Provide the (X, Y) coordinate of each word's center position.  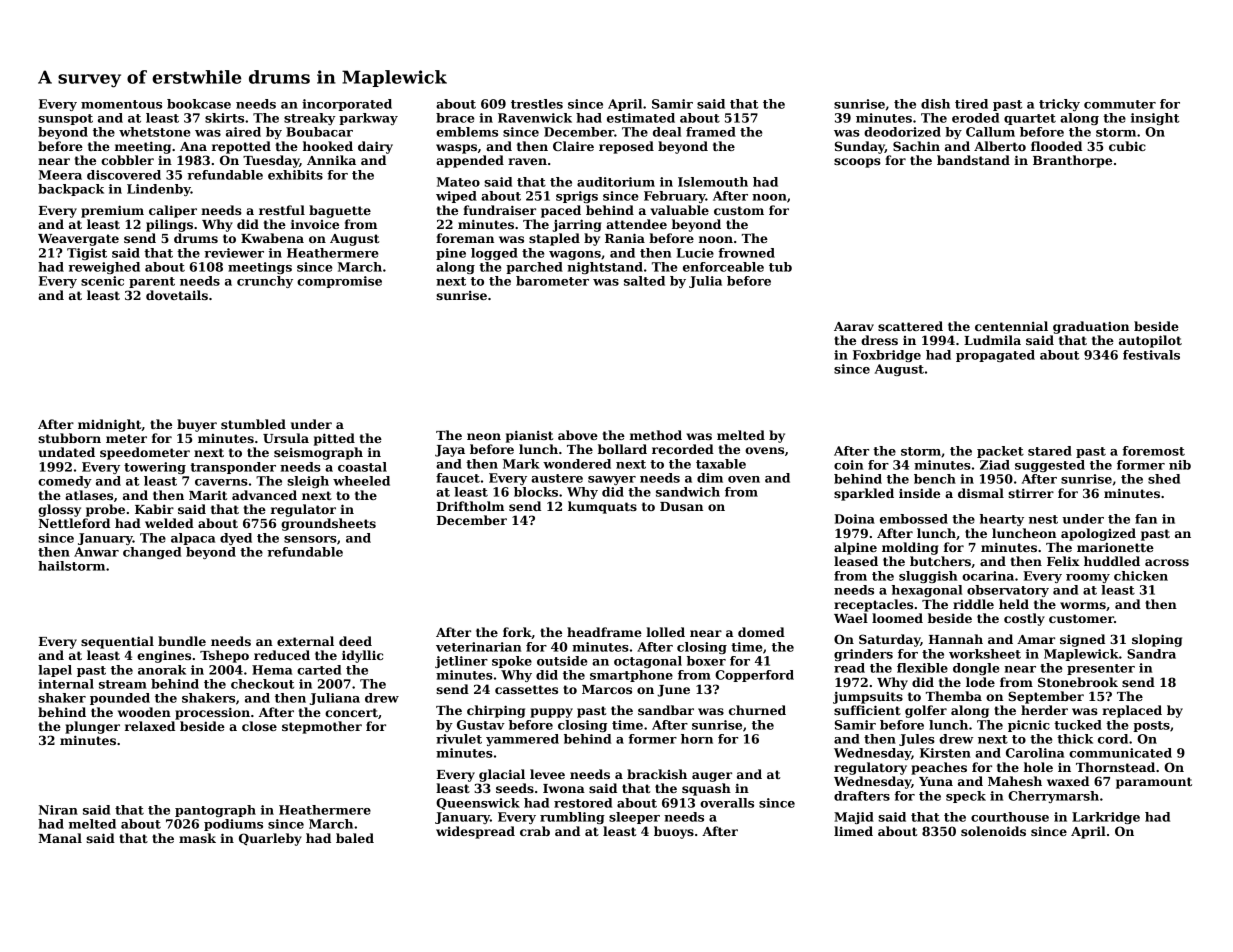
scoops (857, 163)
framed (711, 132)
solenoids (993, 831)
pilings (169, 225)
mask (197, 838)
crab (535, 831)
